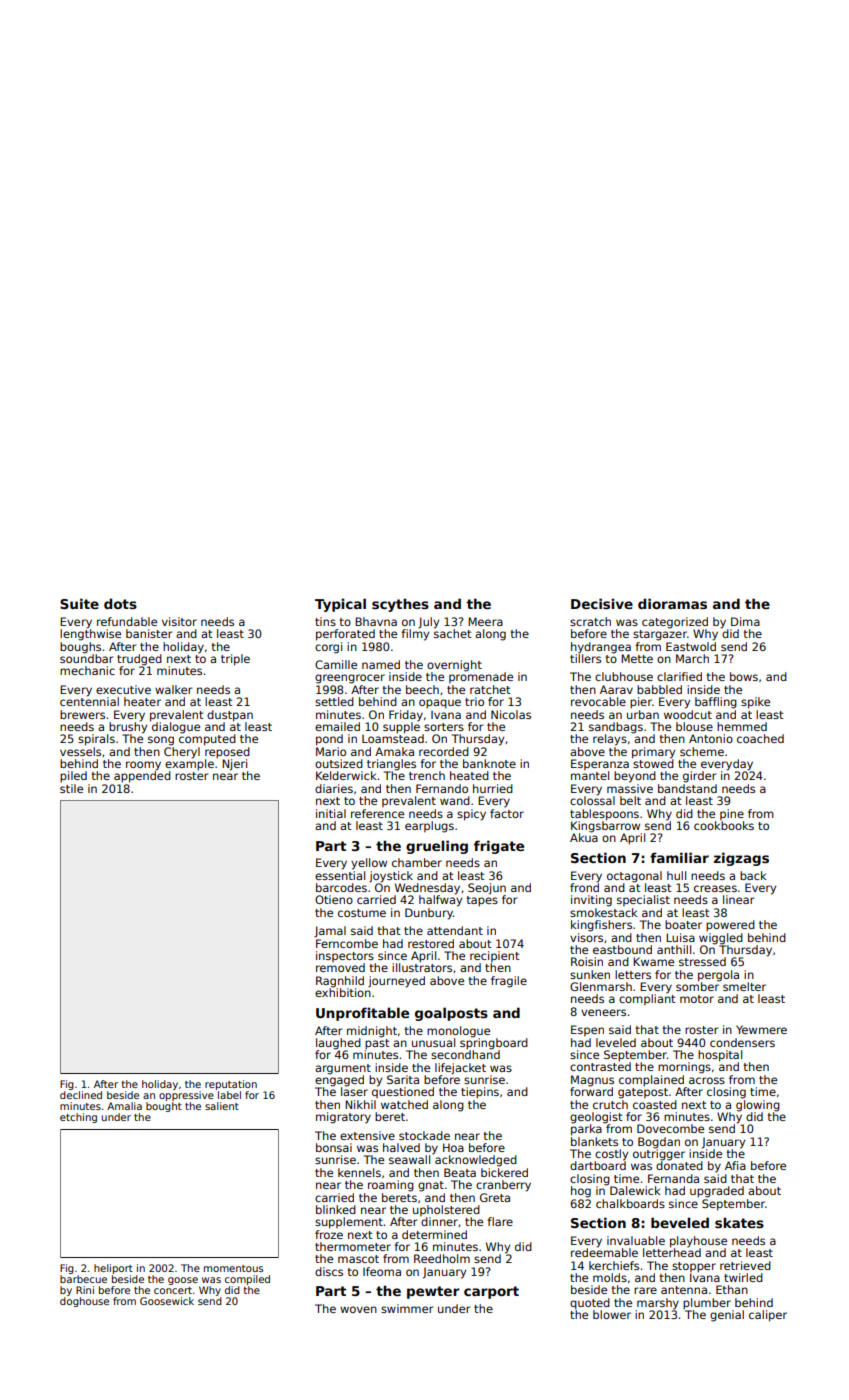  Describe the element at coordinates (90, 635) in the screenshot. I see `lengthwise` at that location.
